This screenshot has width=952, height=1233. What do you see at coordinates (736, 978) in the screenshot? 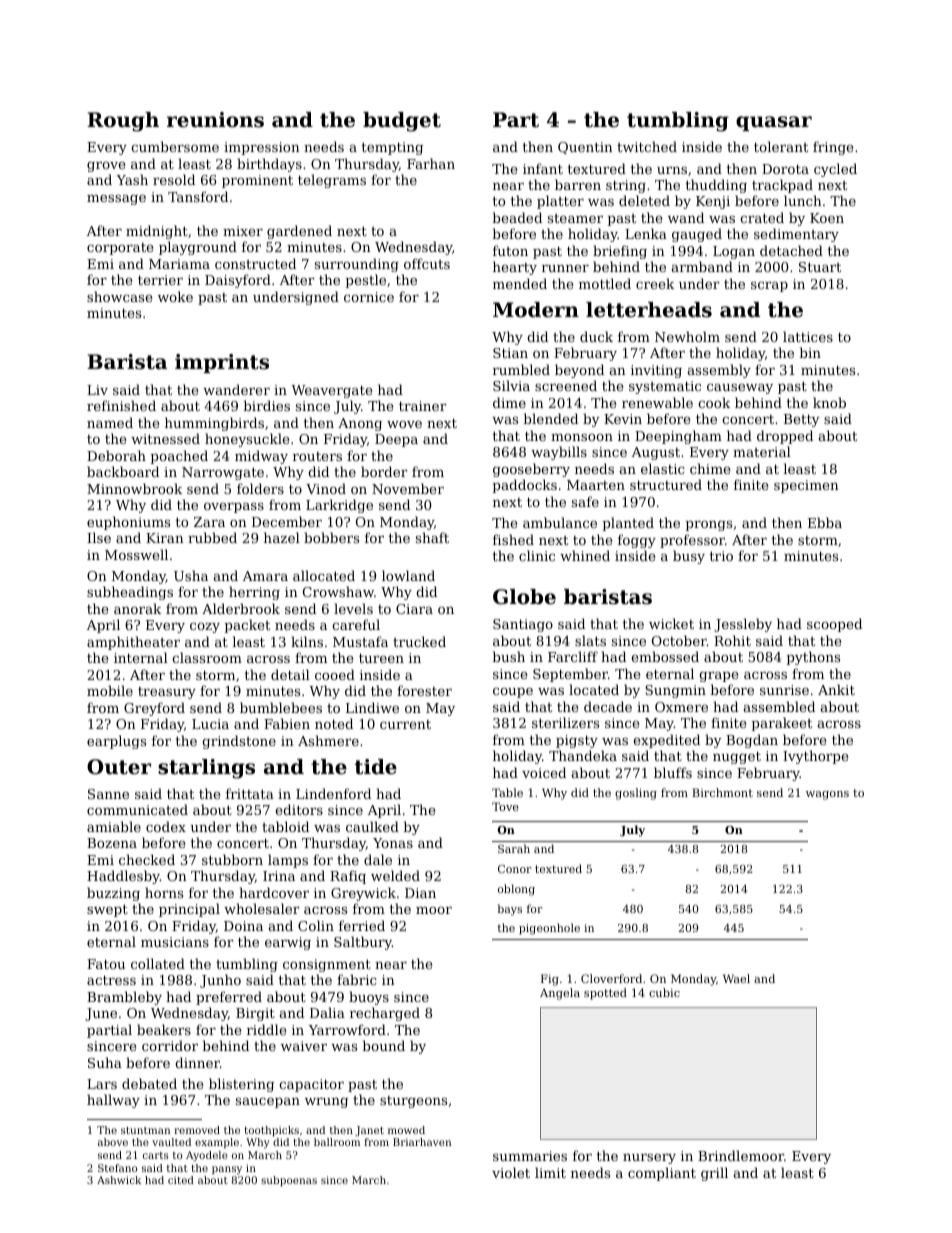
I see `Wael` at bounding box center [736, 978].
